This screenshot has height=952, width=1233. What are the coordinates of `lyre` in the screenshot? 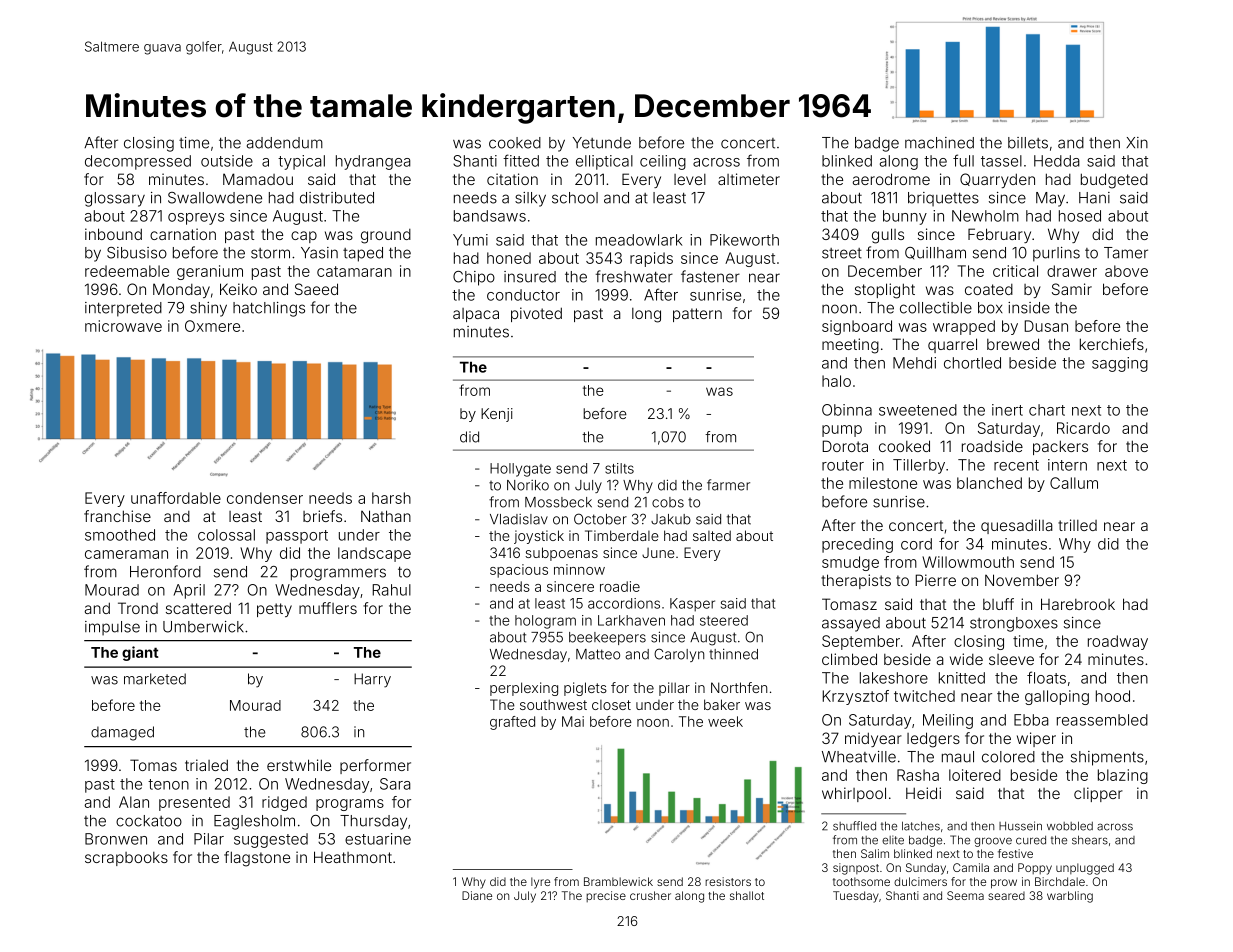 It's located at (540, 883).
